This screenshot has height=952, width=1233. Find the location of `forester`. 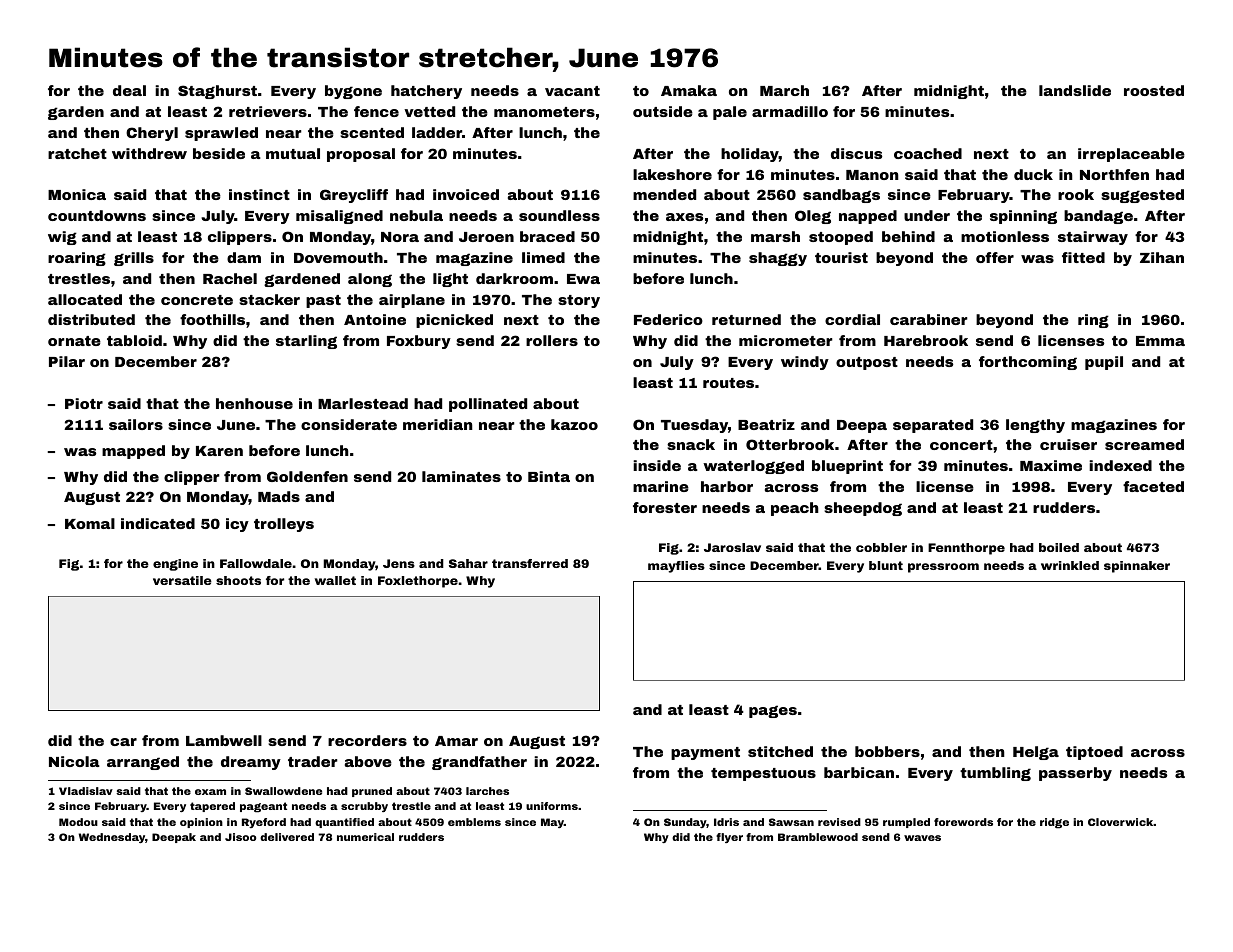

forester is located at coordinates (665, 507).
